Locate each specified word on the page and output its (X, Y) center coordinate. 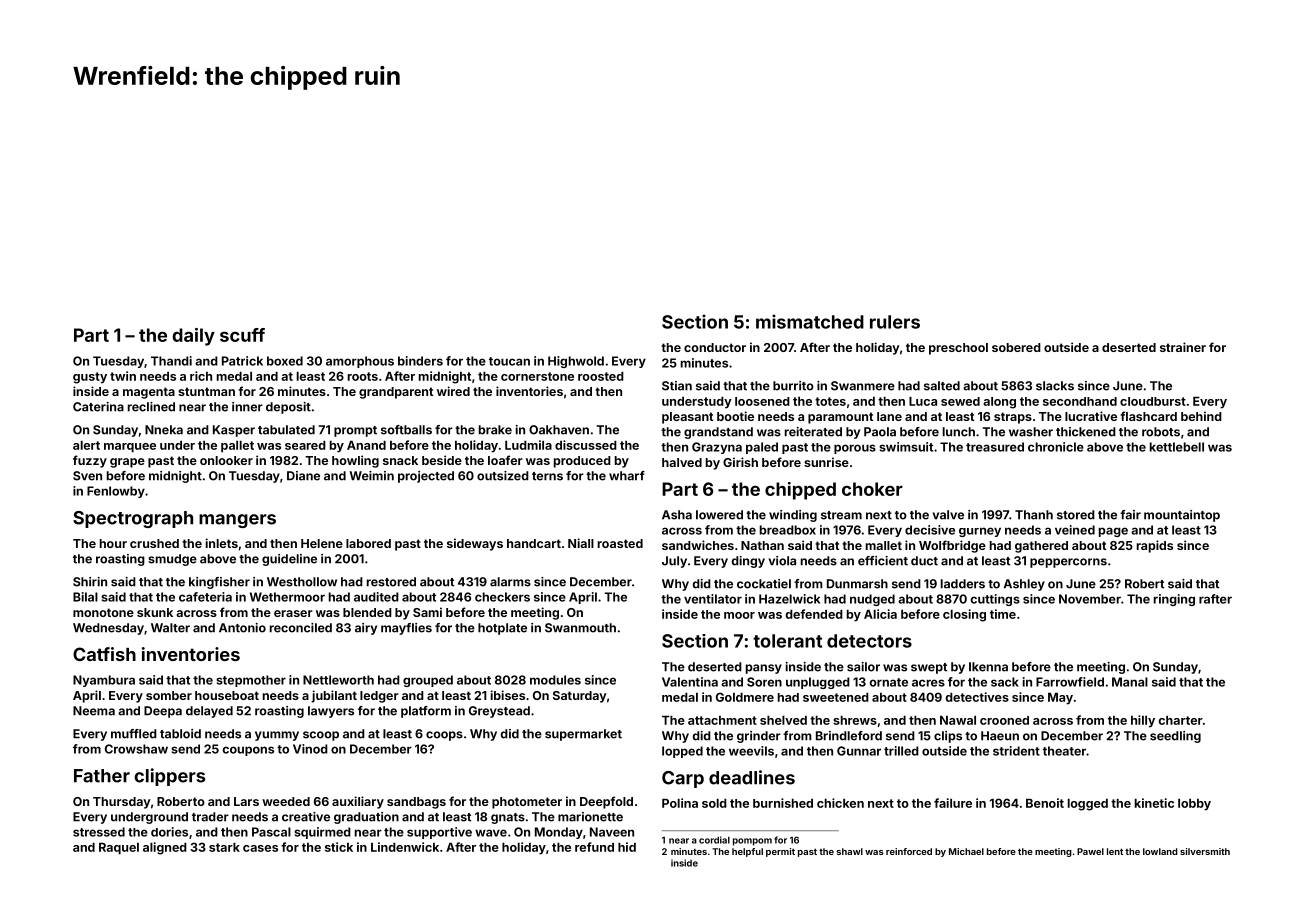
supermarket (583, 735)
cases (260, 848)
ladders (963, 584)
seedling (1175, 737)
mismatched (810, 321)
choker (872, 489)
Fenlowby (116, 492)
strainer (1183, 347)
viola (782, 561)
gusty (90, 378)
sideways (475, 544)
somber (169, 695)
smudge (172, 560)
